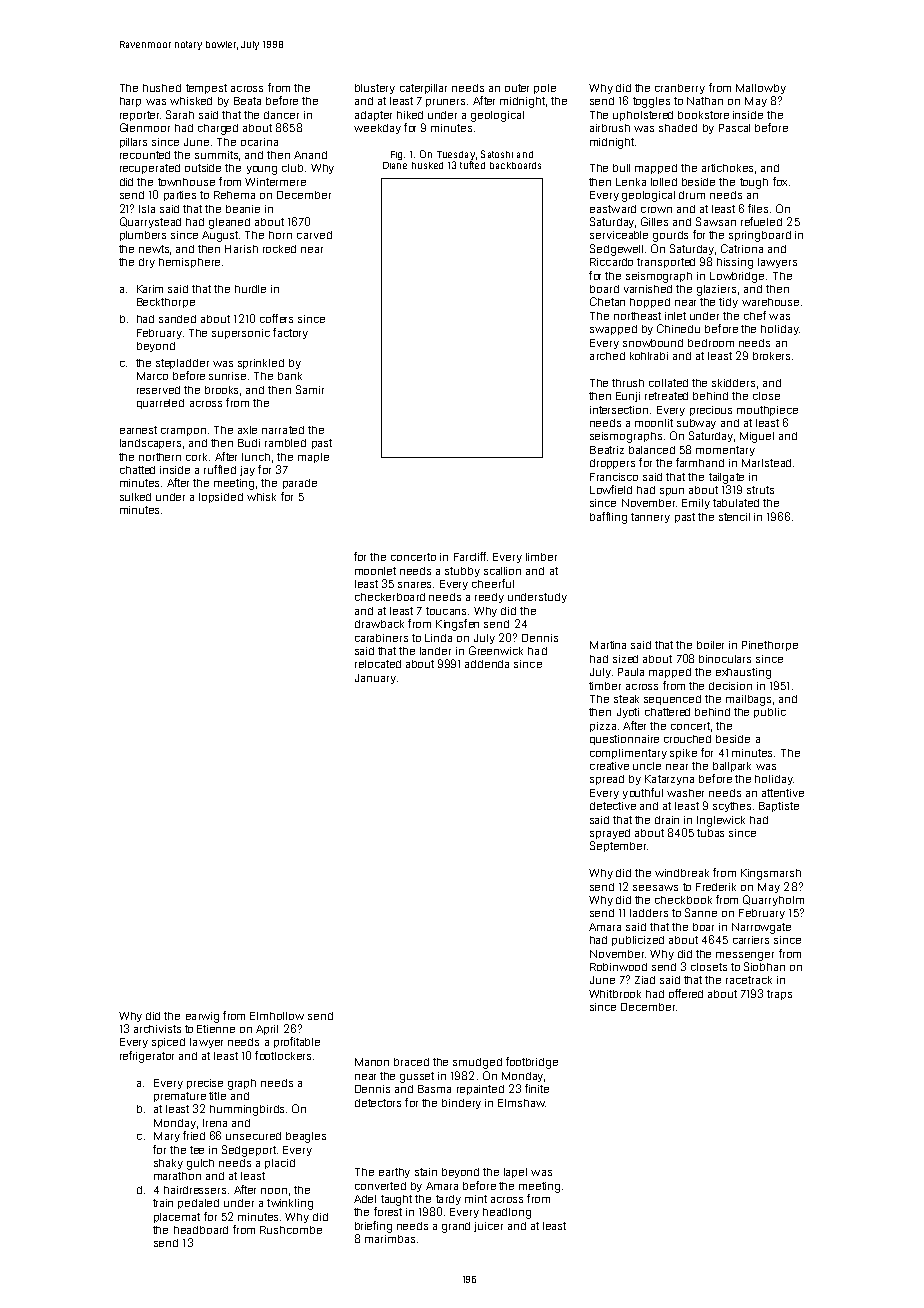 The height and width of the document is (1308, 924). What do you see at coordinates (378, 664) in the document?
I see `relocated` at bounding box center [378, 664].
